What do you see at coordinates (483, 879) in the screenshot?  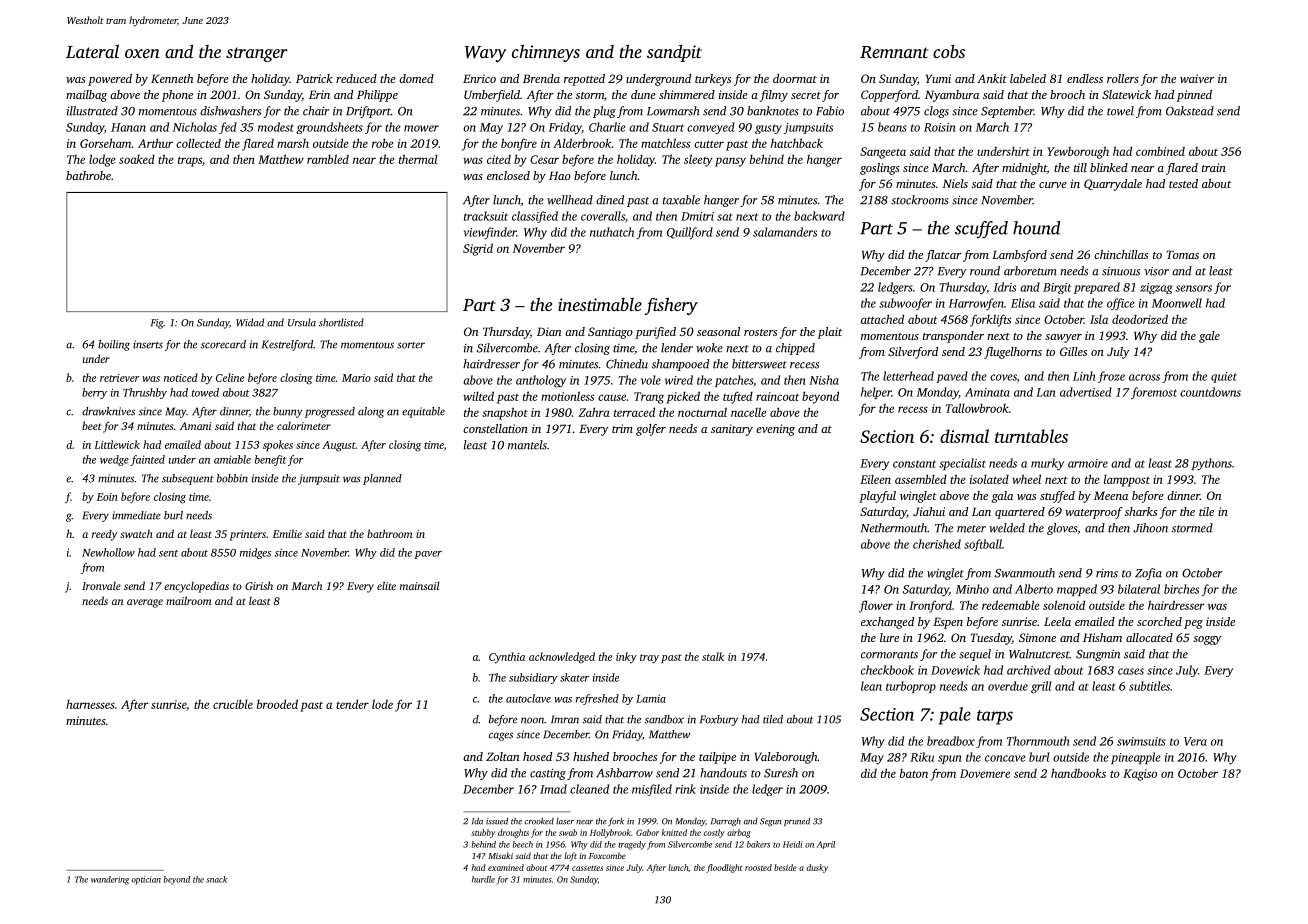 I see `hurdle` at bounding box center [483, 879].
